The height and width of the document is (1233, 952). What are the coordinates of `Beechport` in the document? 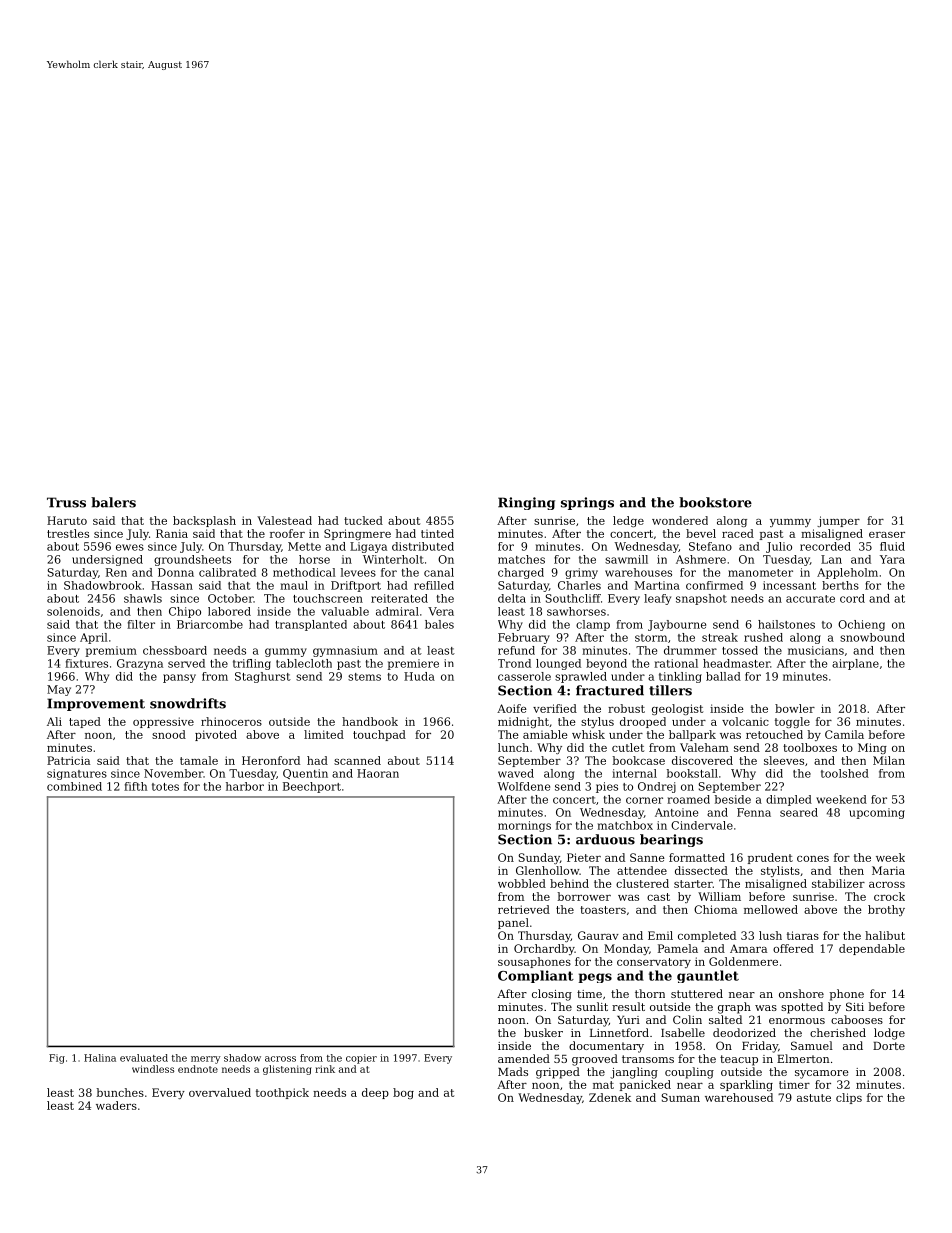 It's located at (312, 787).
